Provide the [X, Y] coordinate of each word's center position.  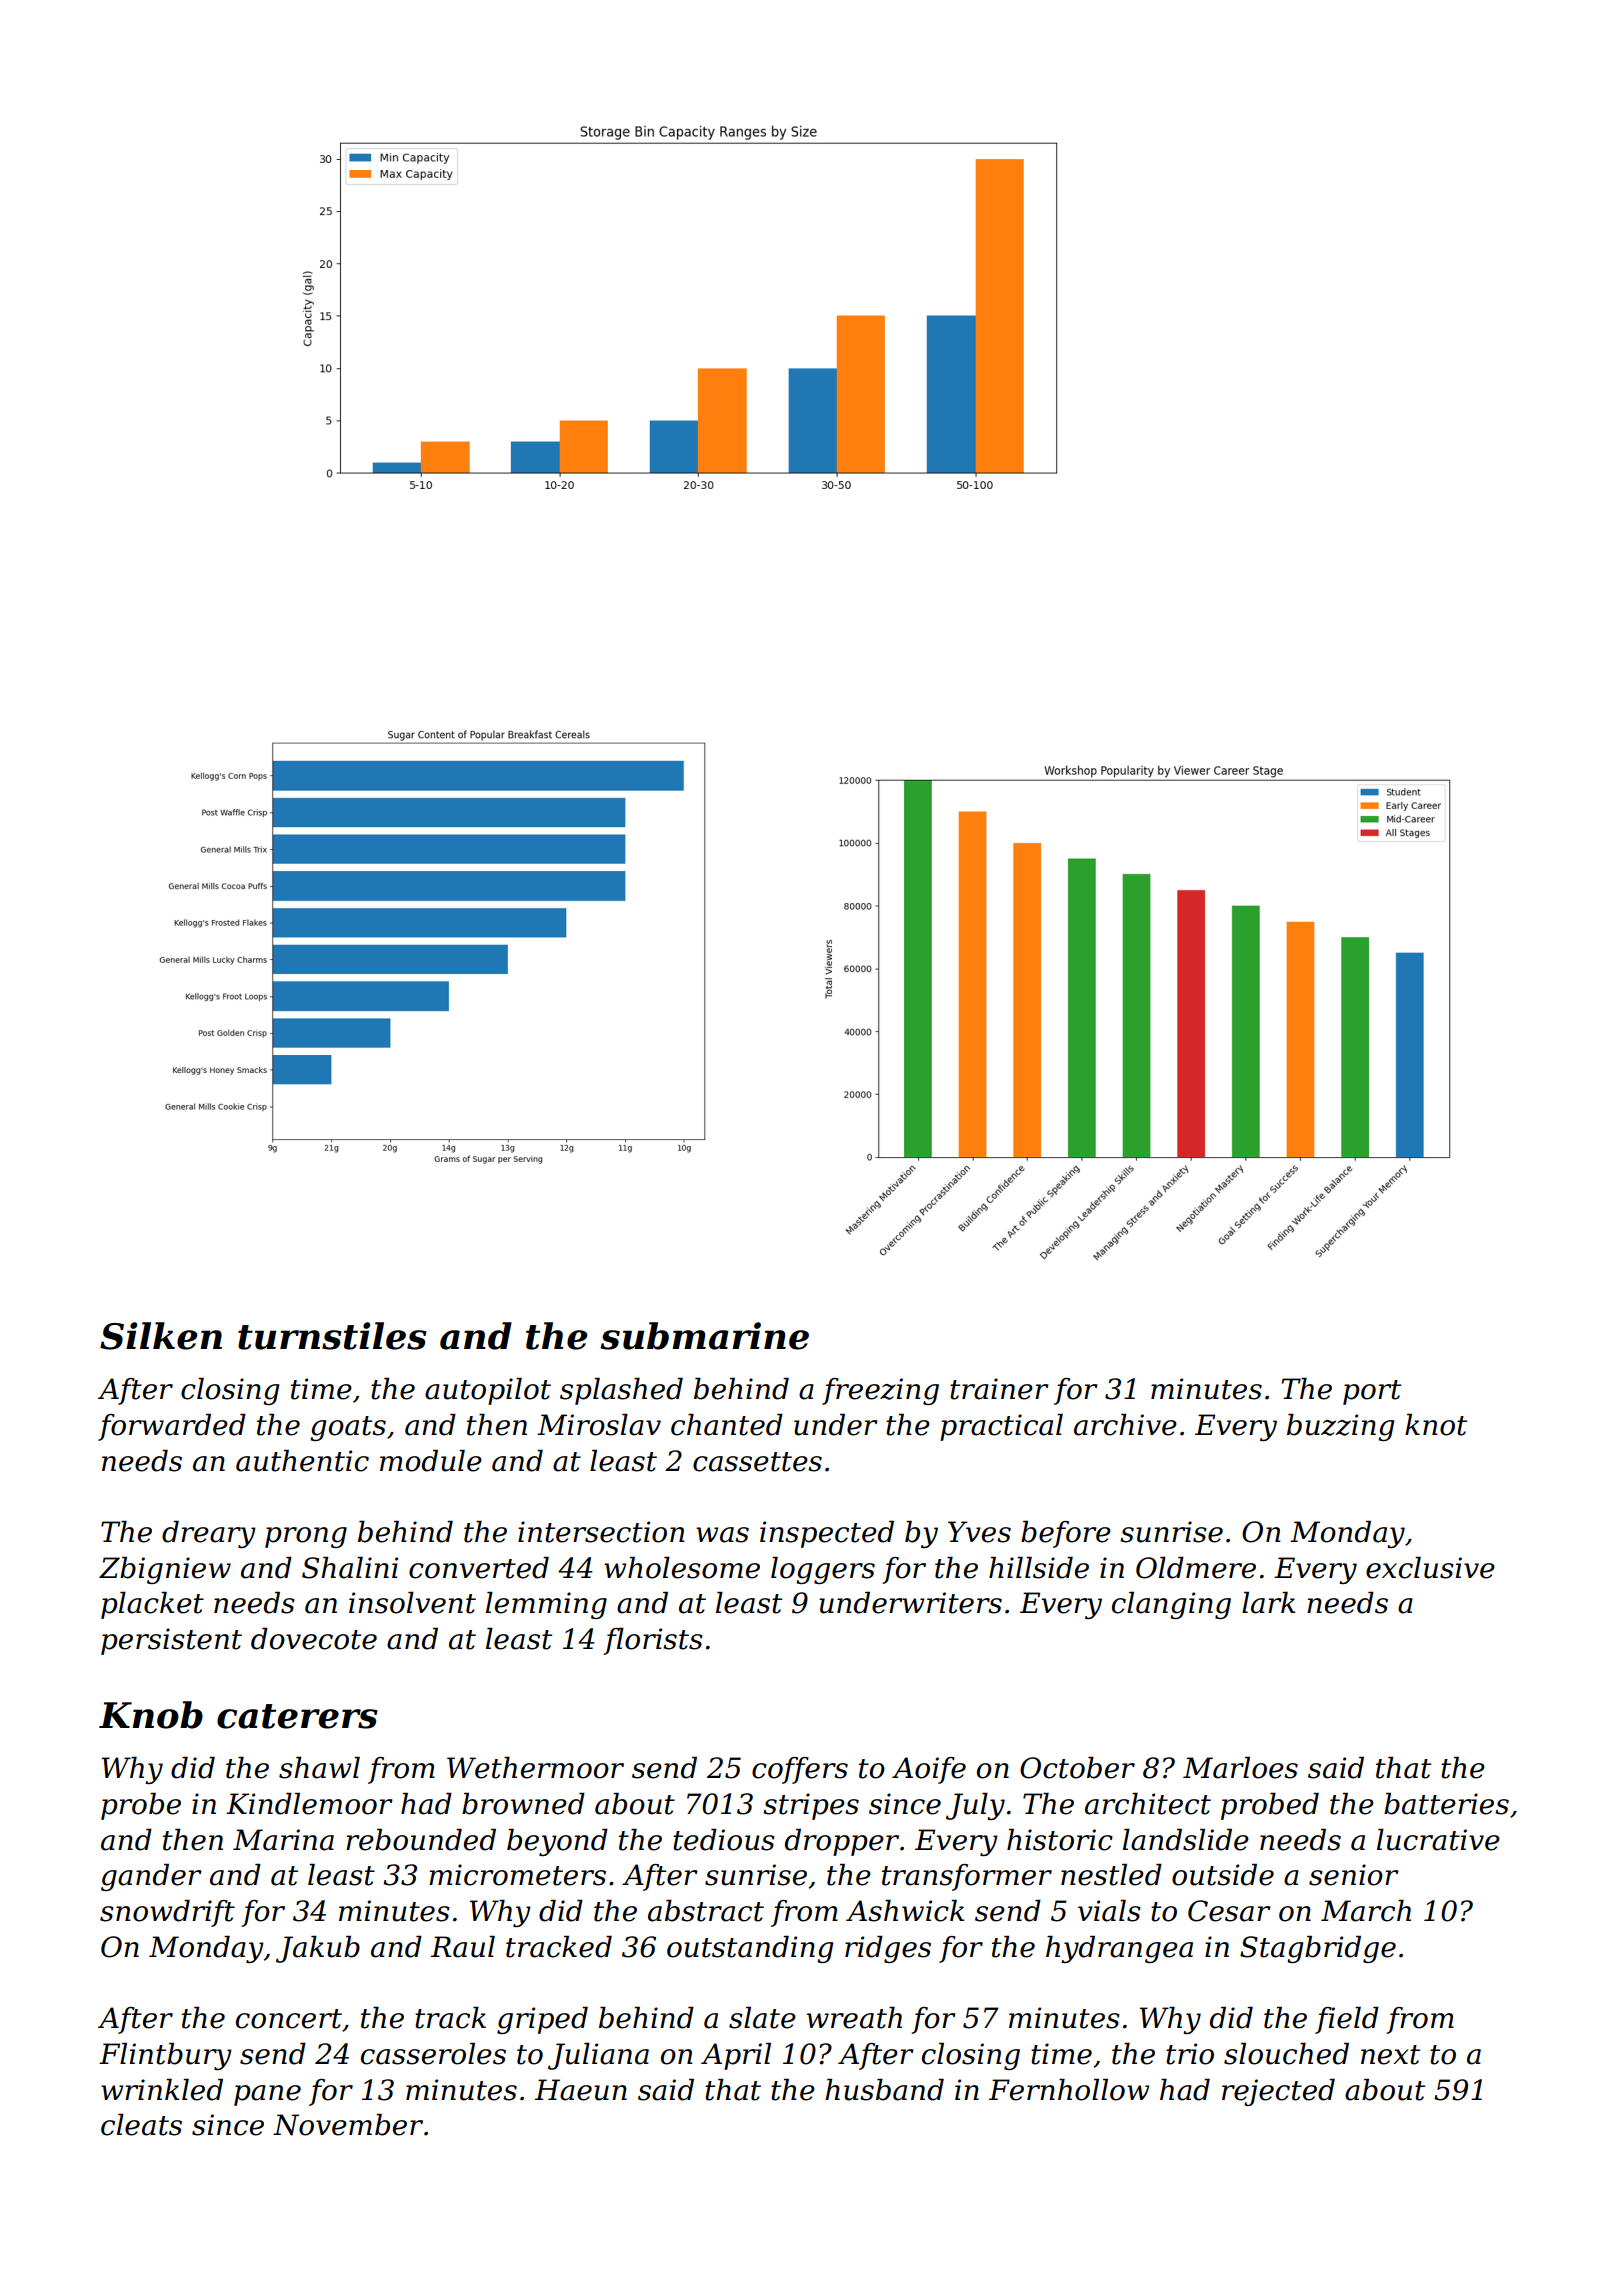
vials [1109, 1911]
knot [1436, 1425]
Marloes [1240, 1768]
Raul [463, 1947]
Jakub [318, 1949]
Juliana [598, 2056]
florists [653, 1641]
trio [1190, 2054]
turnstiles [332, 1336]
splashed [621, 1391]
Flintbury [165, 2056]
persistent [171, 1641]
